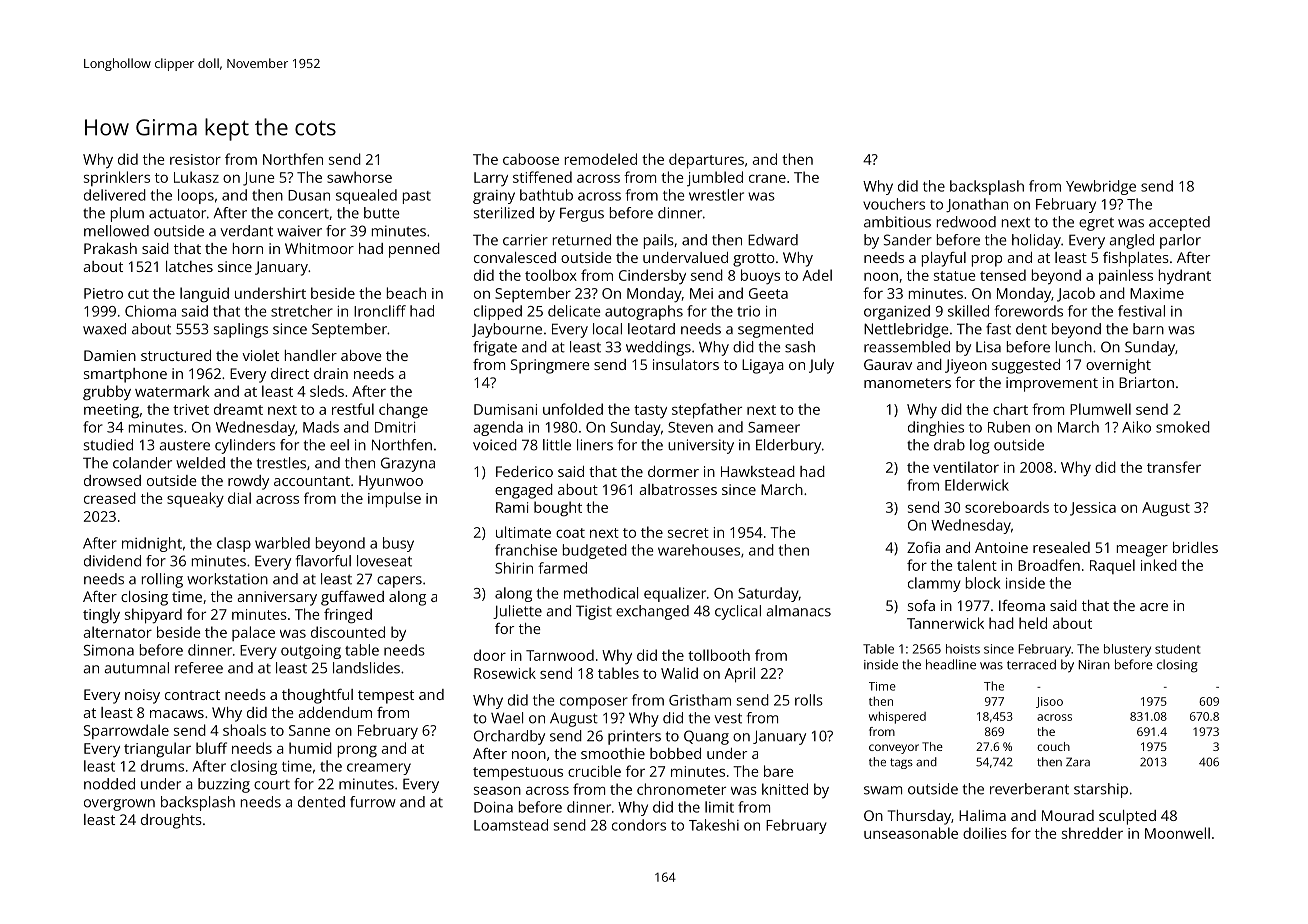  I want to click on creased, so click(110, 498).
